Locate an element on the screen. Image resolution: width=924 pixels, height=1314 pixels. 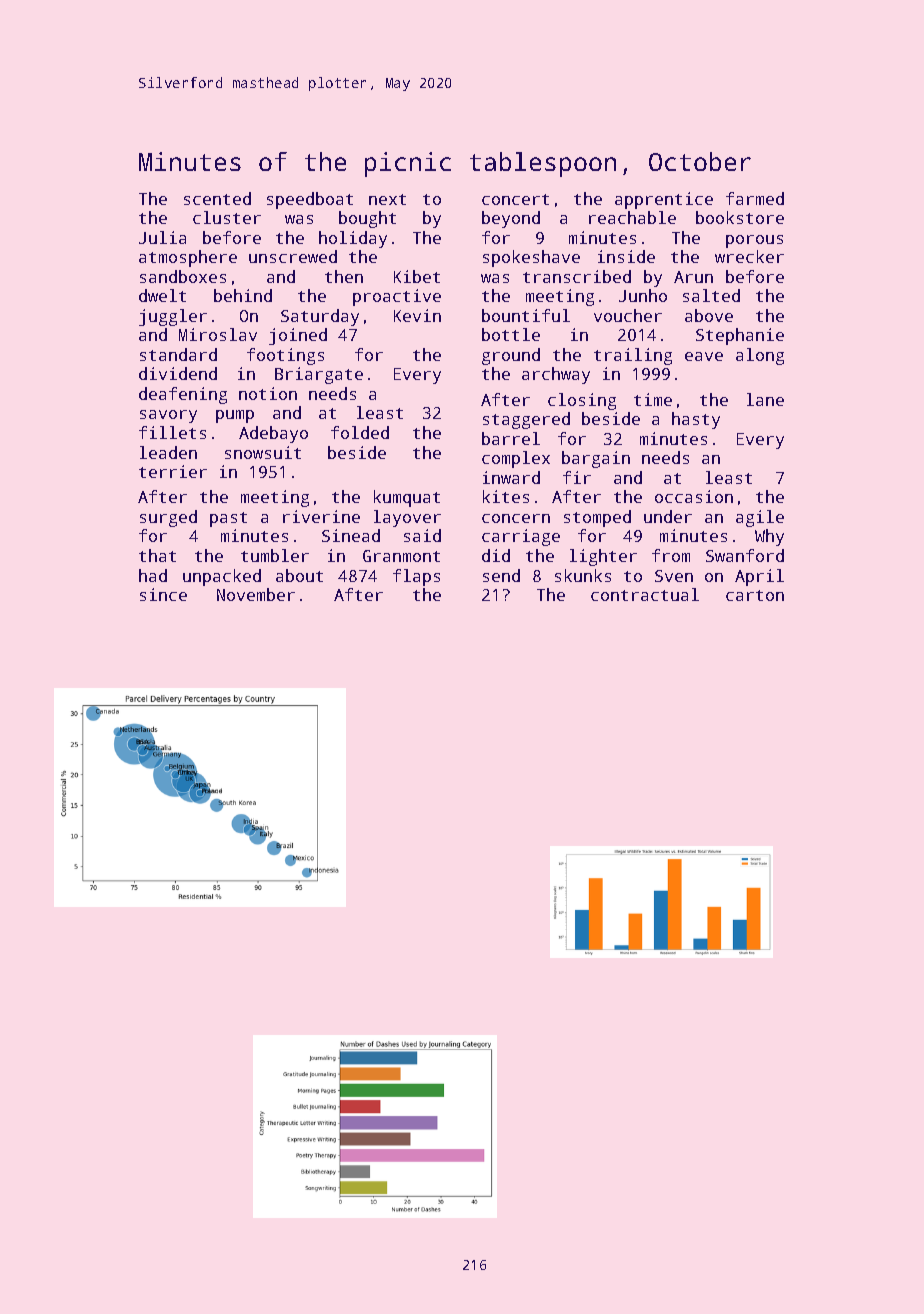
speedboat is located at coordinates (310, 200).
